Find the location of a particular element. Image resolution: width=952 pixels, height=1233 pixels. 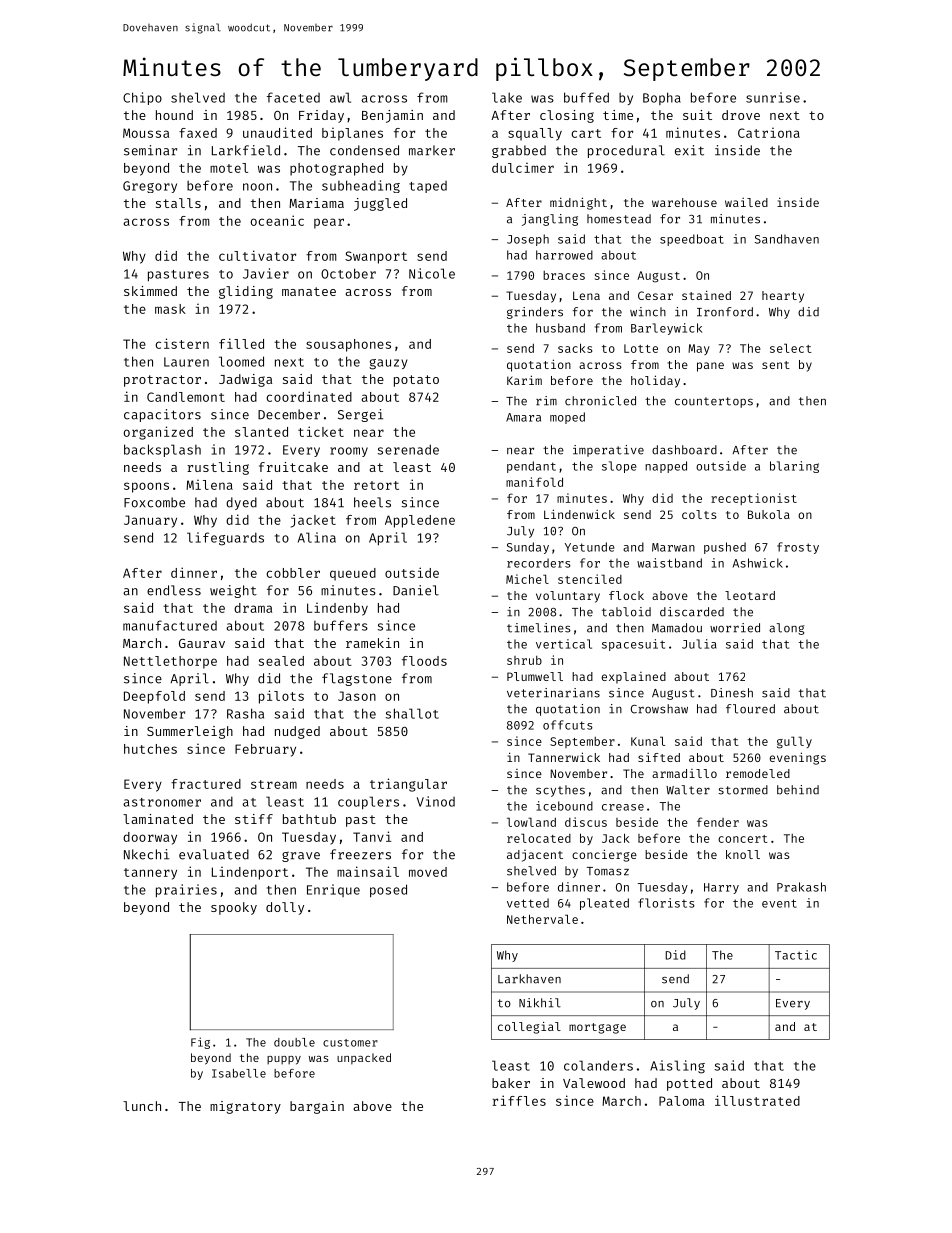

sunrise is located at coordinates (773, 97).
